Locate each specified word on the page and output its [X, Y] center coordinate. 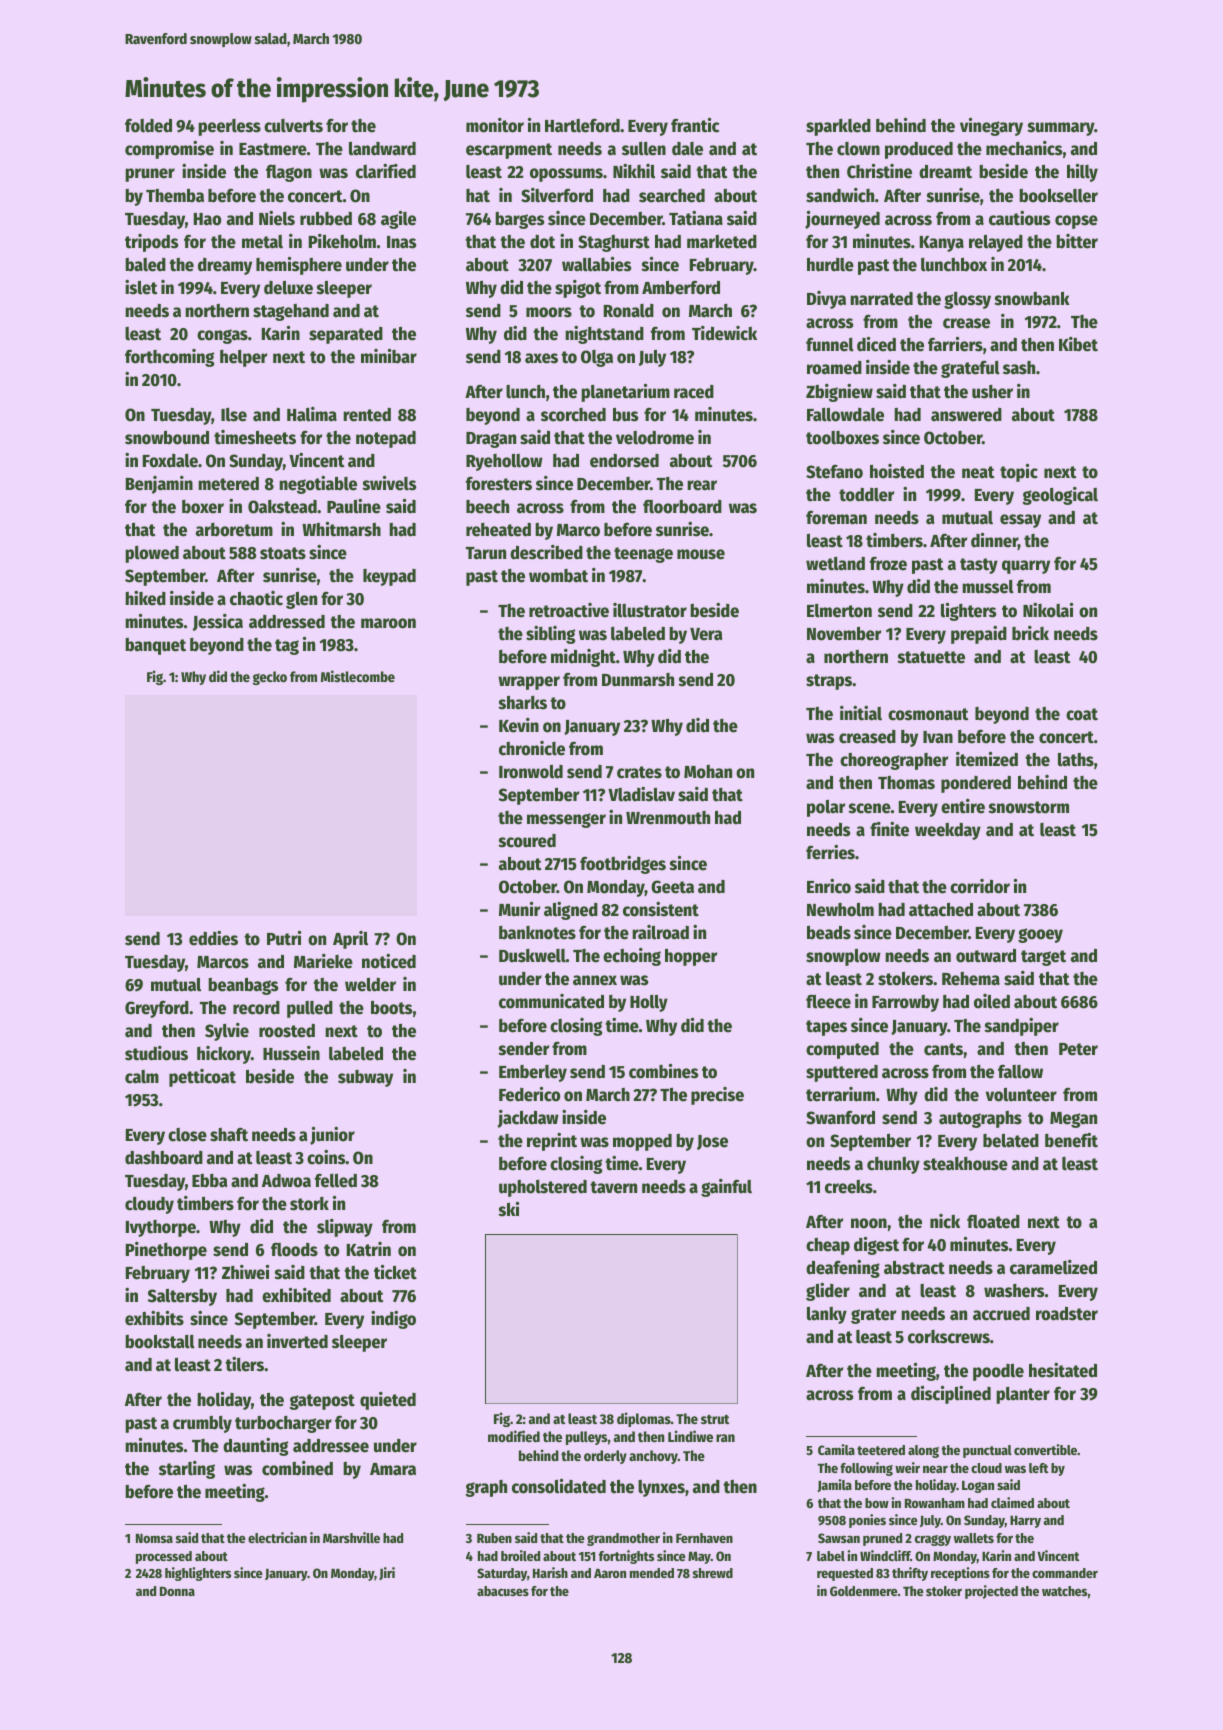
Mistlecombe [358, 676]
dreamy [225, 266]
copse [1076, 222]
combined [297, 1468]
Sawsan [839, 1538]
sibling [550, 635]
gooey [1040, 935]
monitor [495, 125]
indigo [393, 1320]
